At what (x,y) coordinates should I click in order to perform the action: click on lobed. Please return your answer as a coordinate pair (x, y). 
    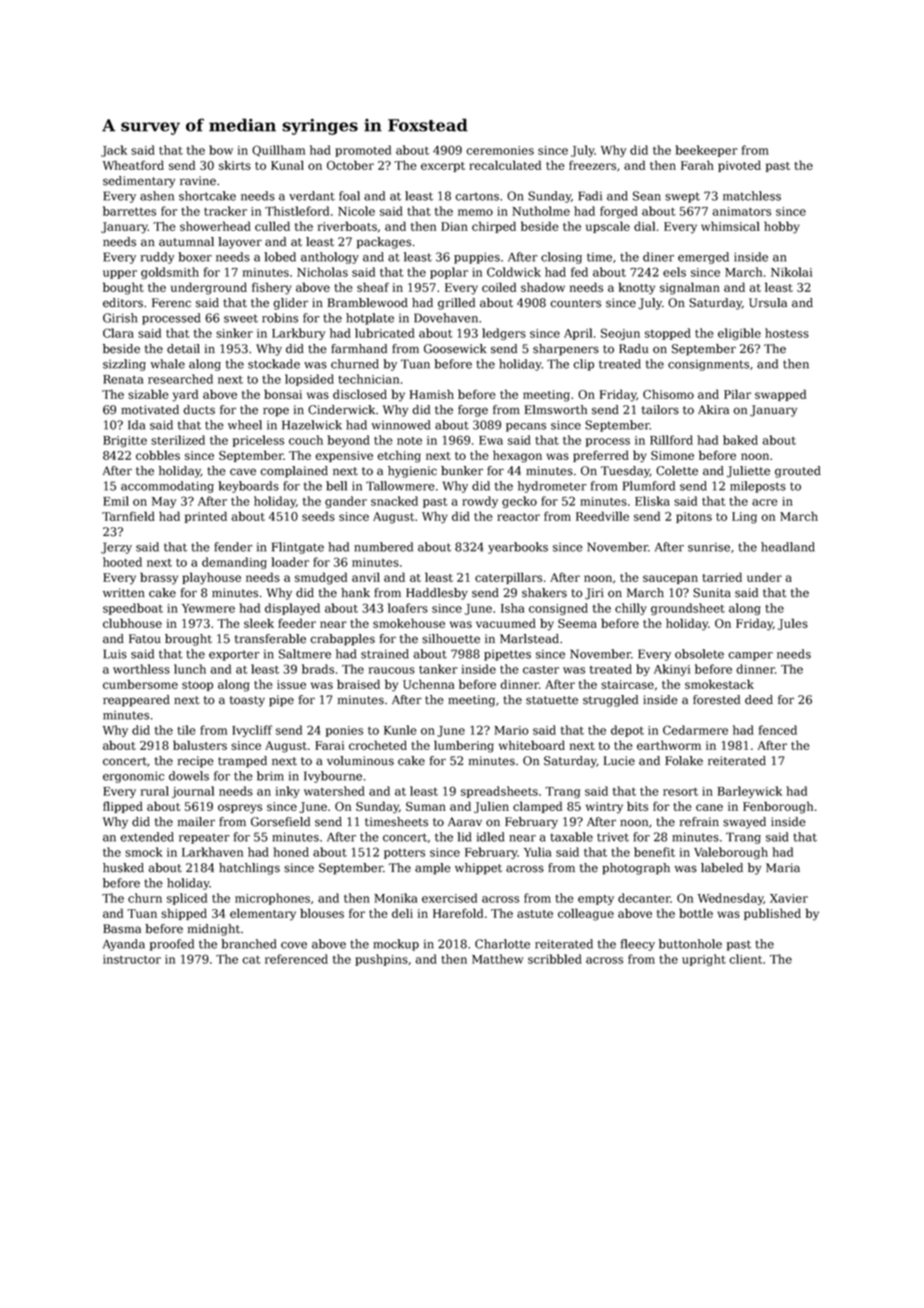
    Looking at the image, I should click on (280, 257).
